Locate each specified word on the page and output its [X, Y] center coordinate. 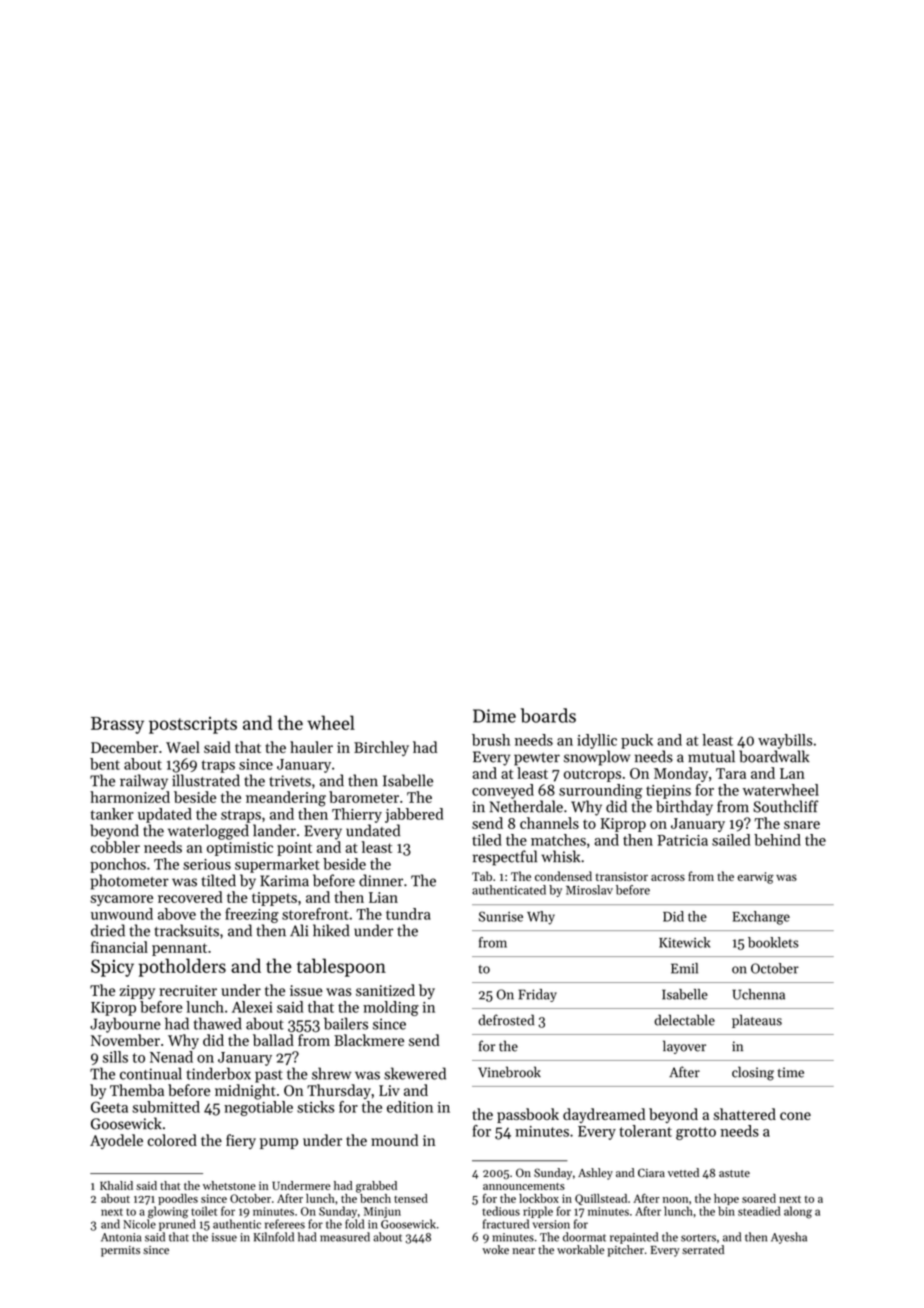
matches [558, 840]
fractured [506, 1224]
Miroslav [589, 890]
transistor [622, 876]
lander [274, 830]
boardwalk [774, 756]
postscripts [193, 725]
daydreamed [604, 1115]
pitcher [626, 1251]
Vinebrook [509, 1072]
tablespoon [341, 967]
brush [491, 740]
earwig [756, 878]
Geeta [109, 1107]
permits [120, 1251]
